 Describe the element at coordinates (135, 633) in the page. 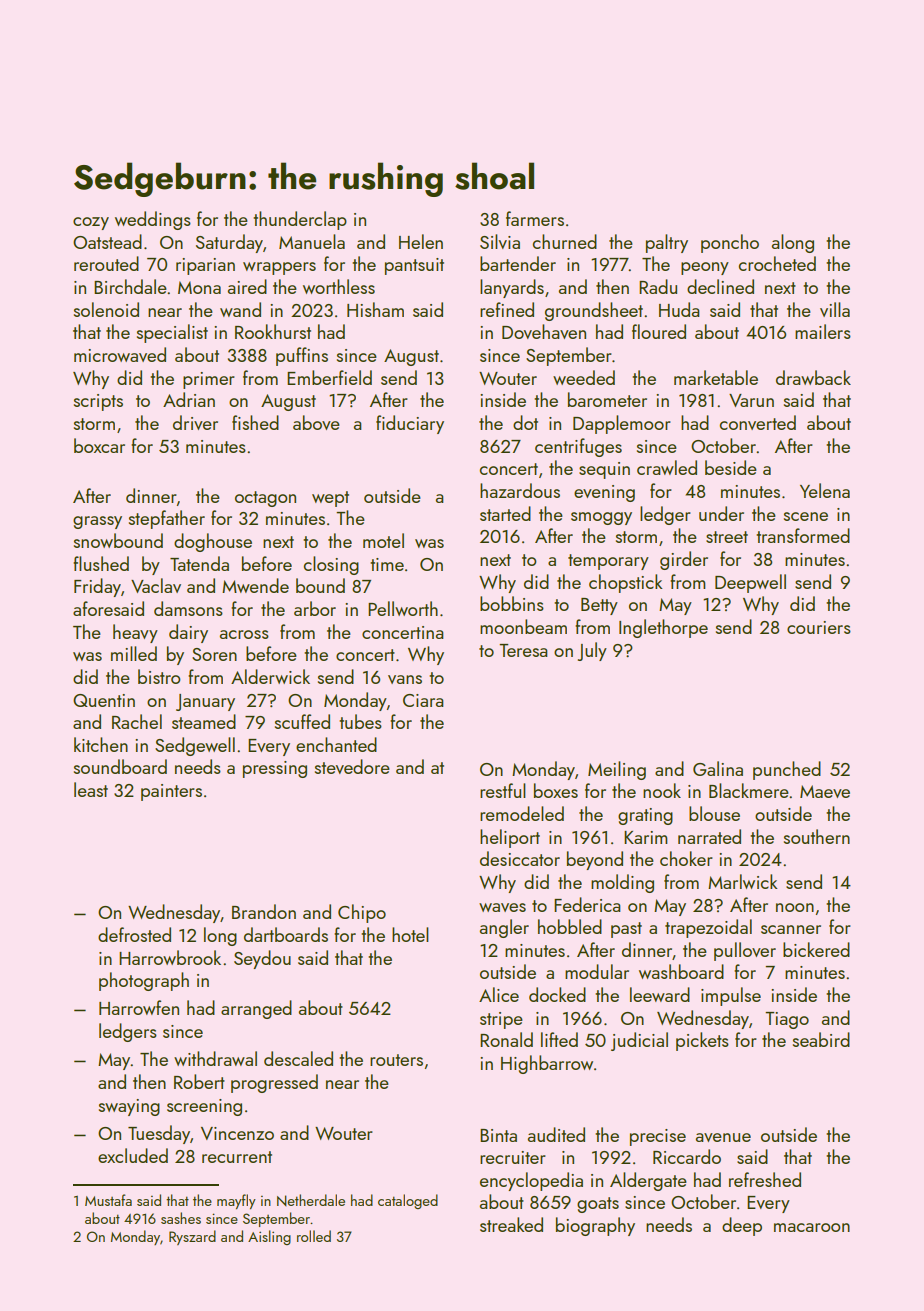

I see `heavy` at that location.
